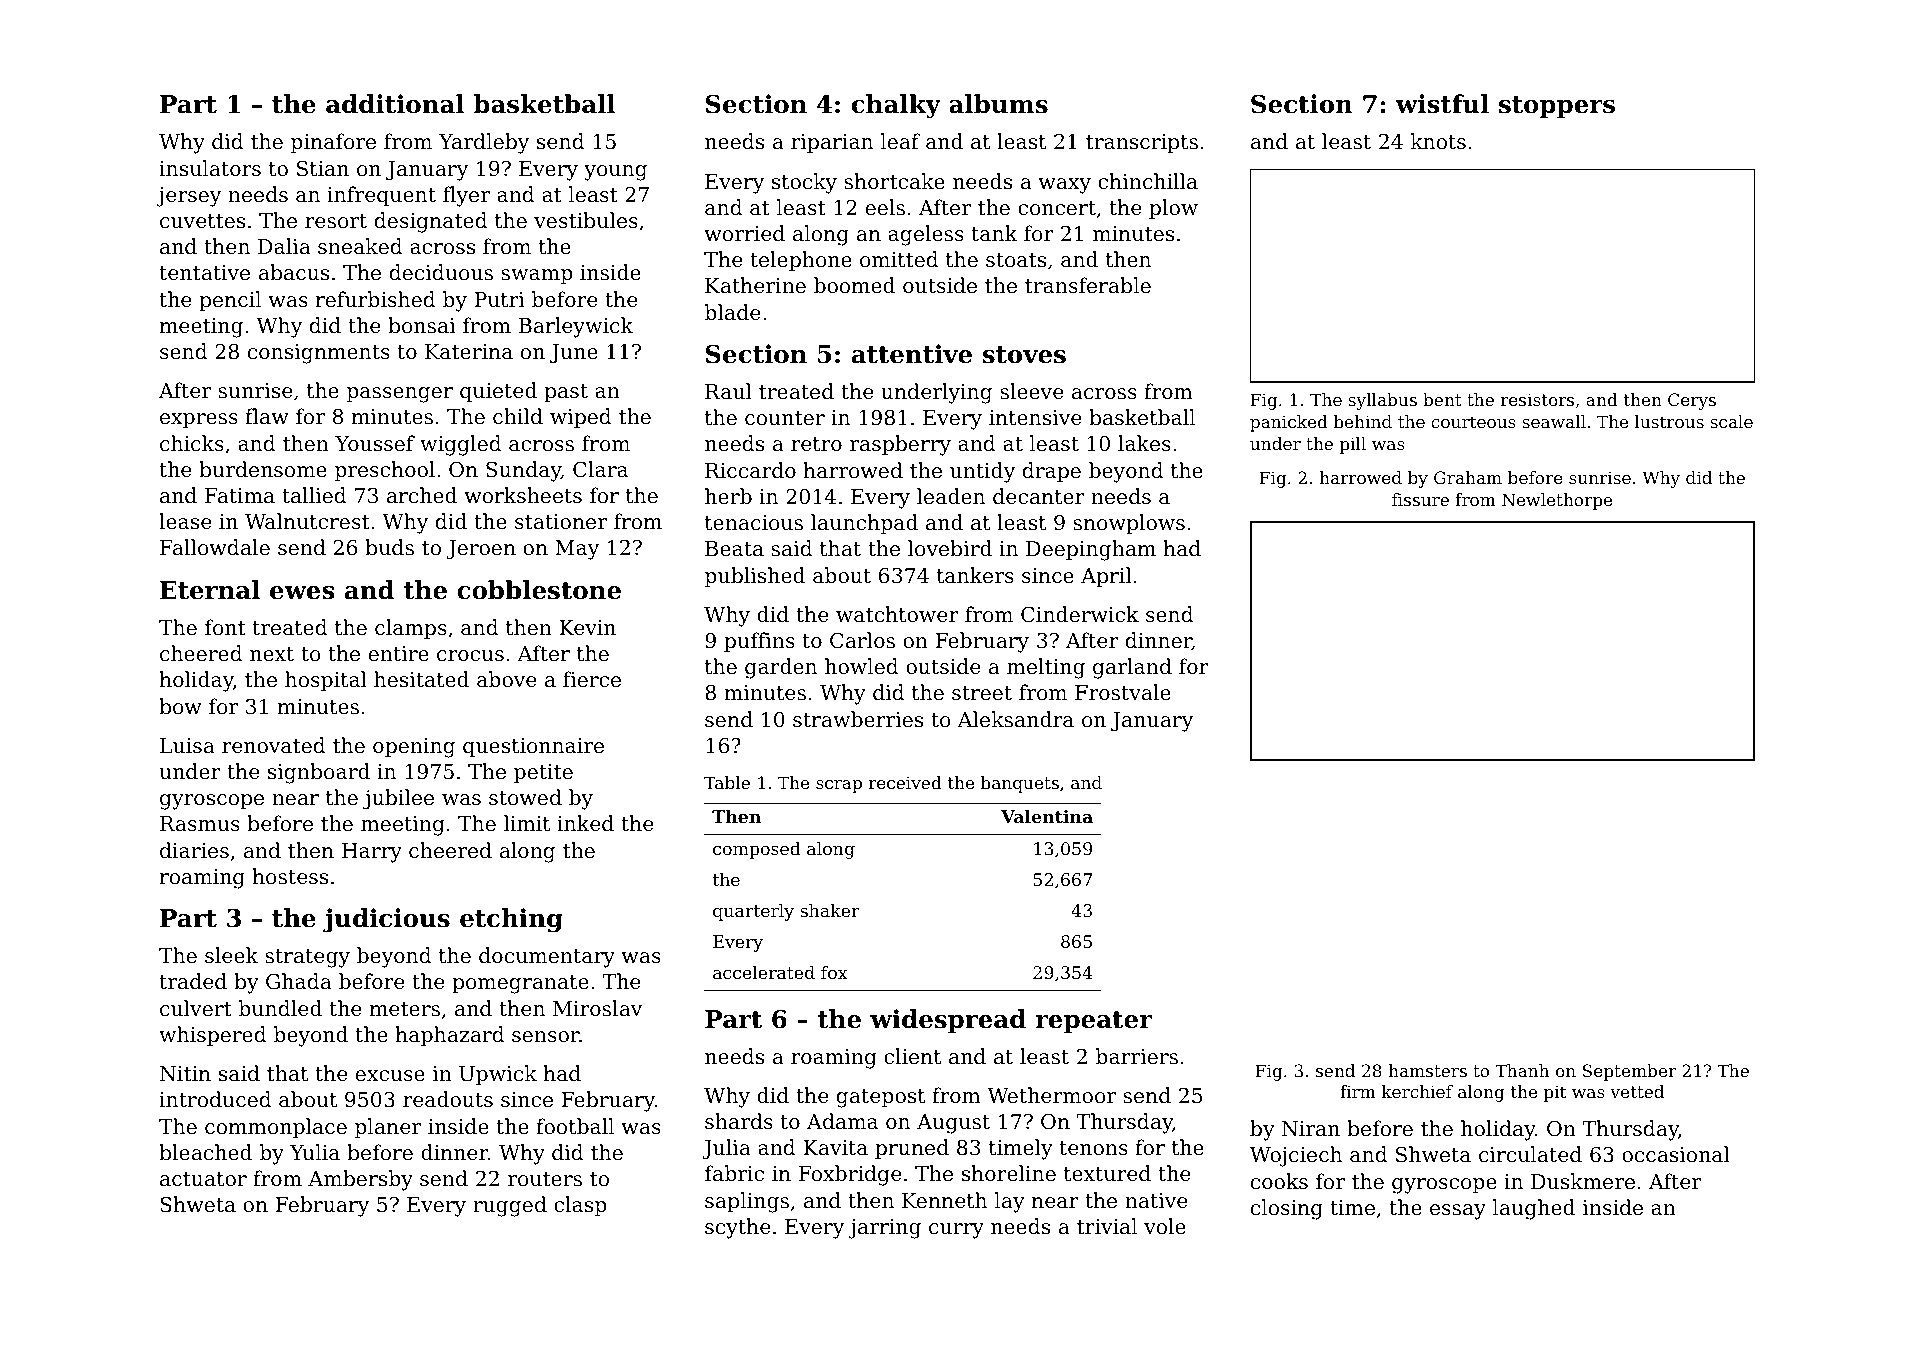 This page has width=1914, height=1354. What do you see at coordinates (1091, 550) in the page?
I see `Deepingham` at bounding box center [1091, 550].
